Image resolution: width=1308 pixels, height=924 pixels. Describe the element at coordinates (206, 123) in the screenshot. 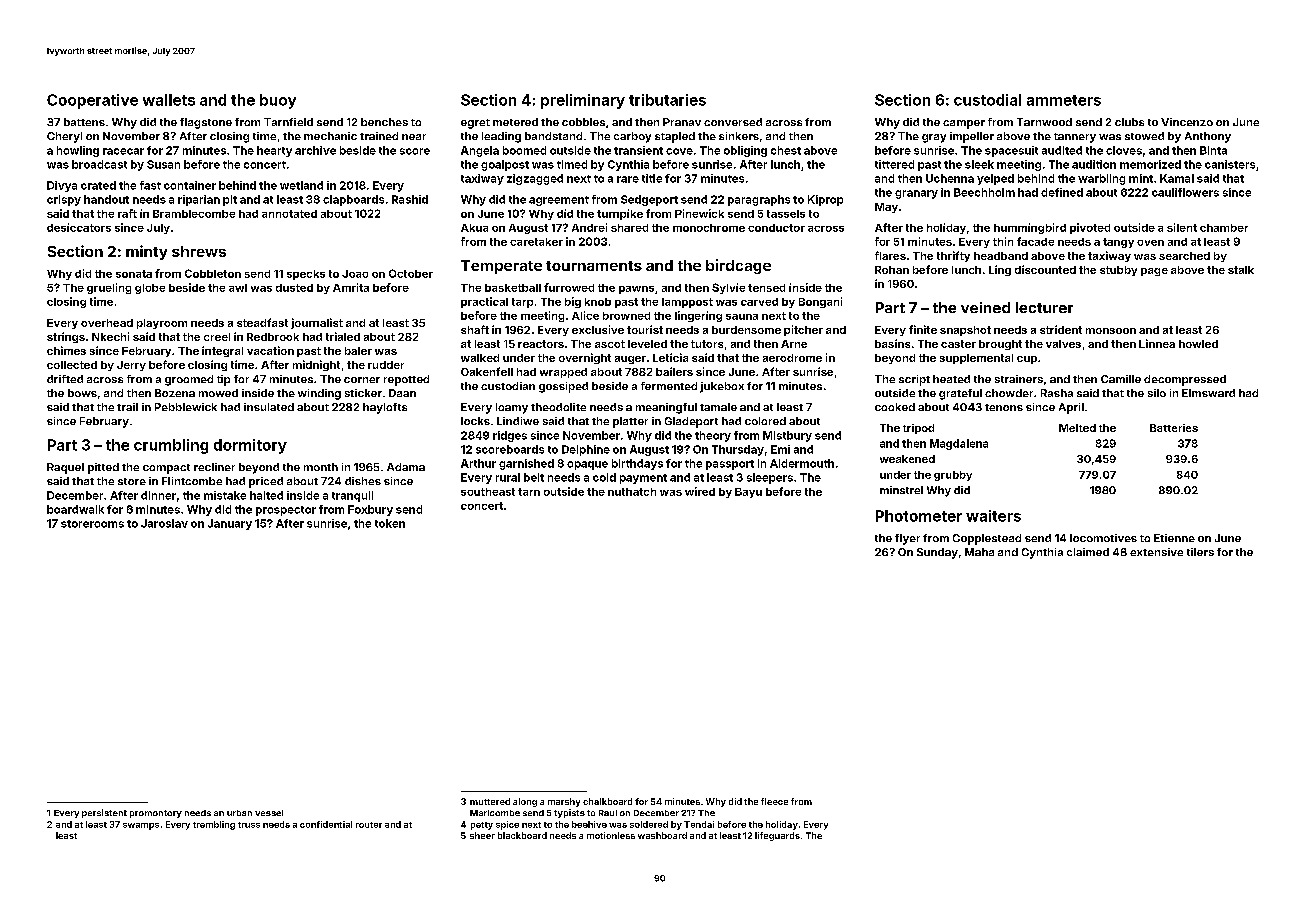

I see `flagstone` at that location.
